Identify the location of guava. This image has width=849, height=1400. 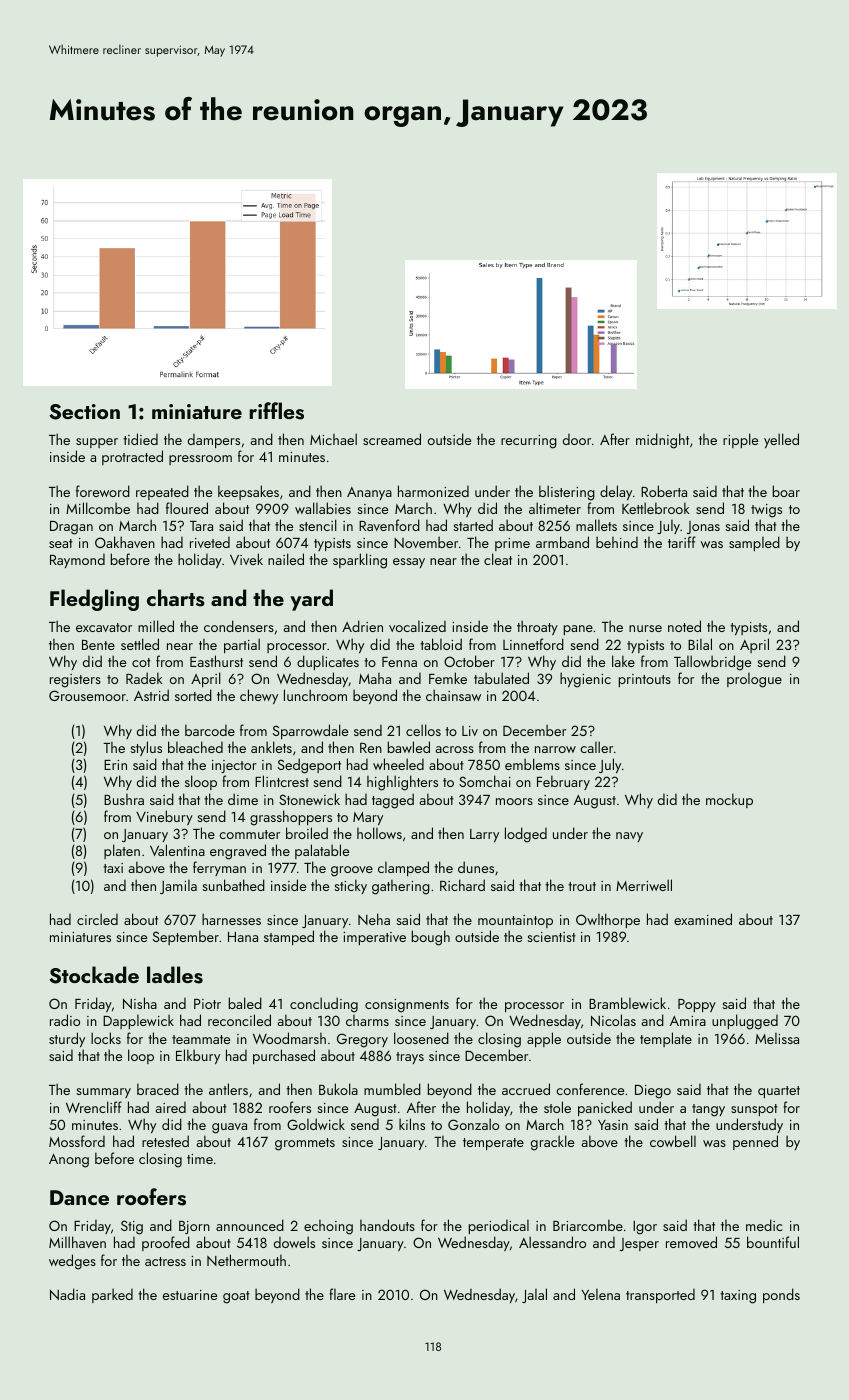
(229, 1128).
